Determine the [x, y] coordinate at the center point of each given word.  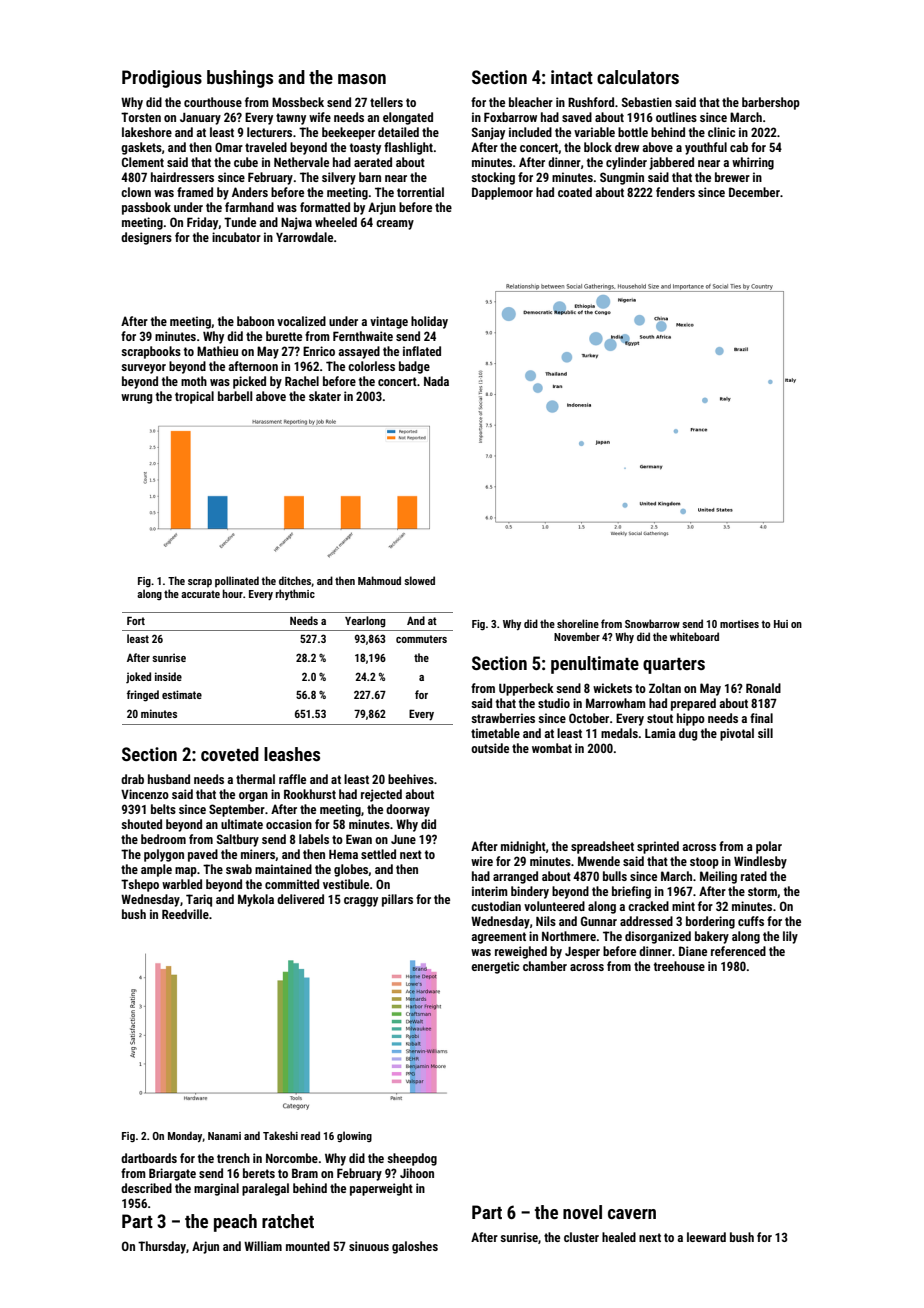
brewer [732, 177]
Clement [143, 162]
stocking [493, 178]
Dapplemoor [502, 193]
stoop [704, 863]
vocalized [301, 321]
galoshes [415, 1247]
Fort [136, 620]
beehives [411, 779]
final [761, 718]
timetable [495, 733]
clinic [721, 132]
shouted [141, 824]
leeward [706, 1237]
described [146, 1188]
